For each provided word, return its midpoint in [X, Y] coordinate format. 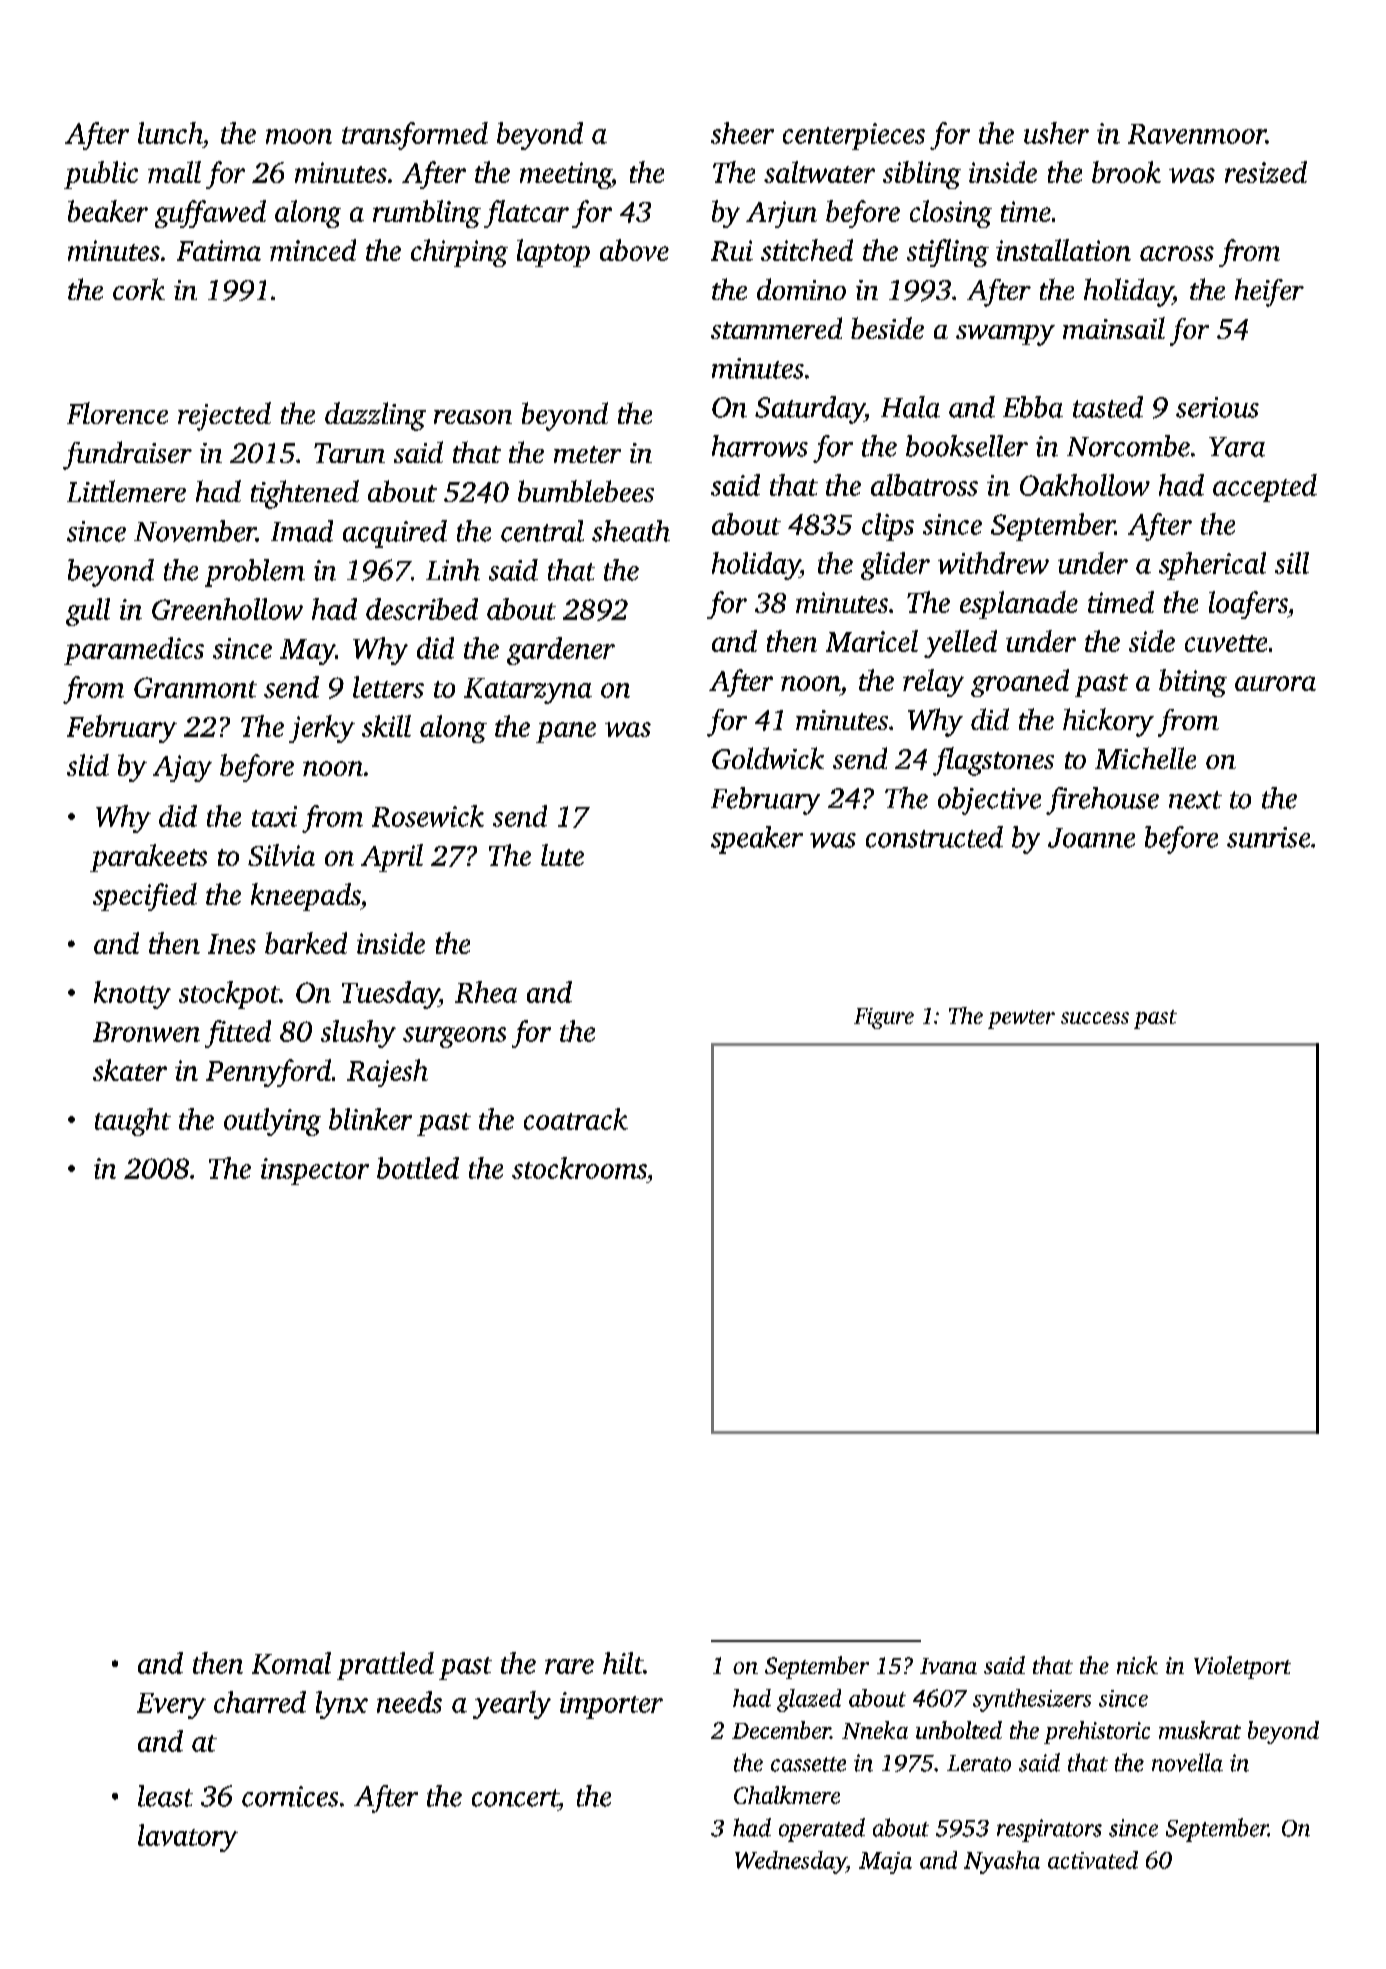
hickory [1108, 722]
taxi [274, 816]
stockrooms [579, 1168]
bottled [418, 1168]
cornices [290, 1796]
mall [174, 172]
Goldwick [768, 758]
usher [1056, 133]
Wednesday [790, 1862]
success [1095, 1018]
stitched [807, 250]
